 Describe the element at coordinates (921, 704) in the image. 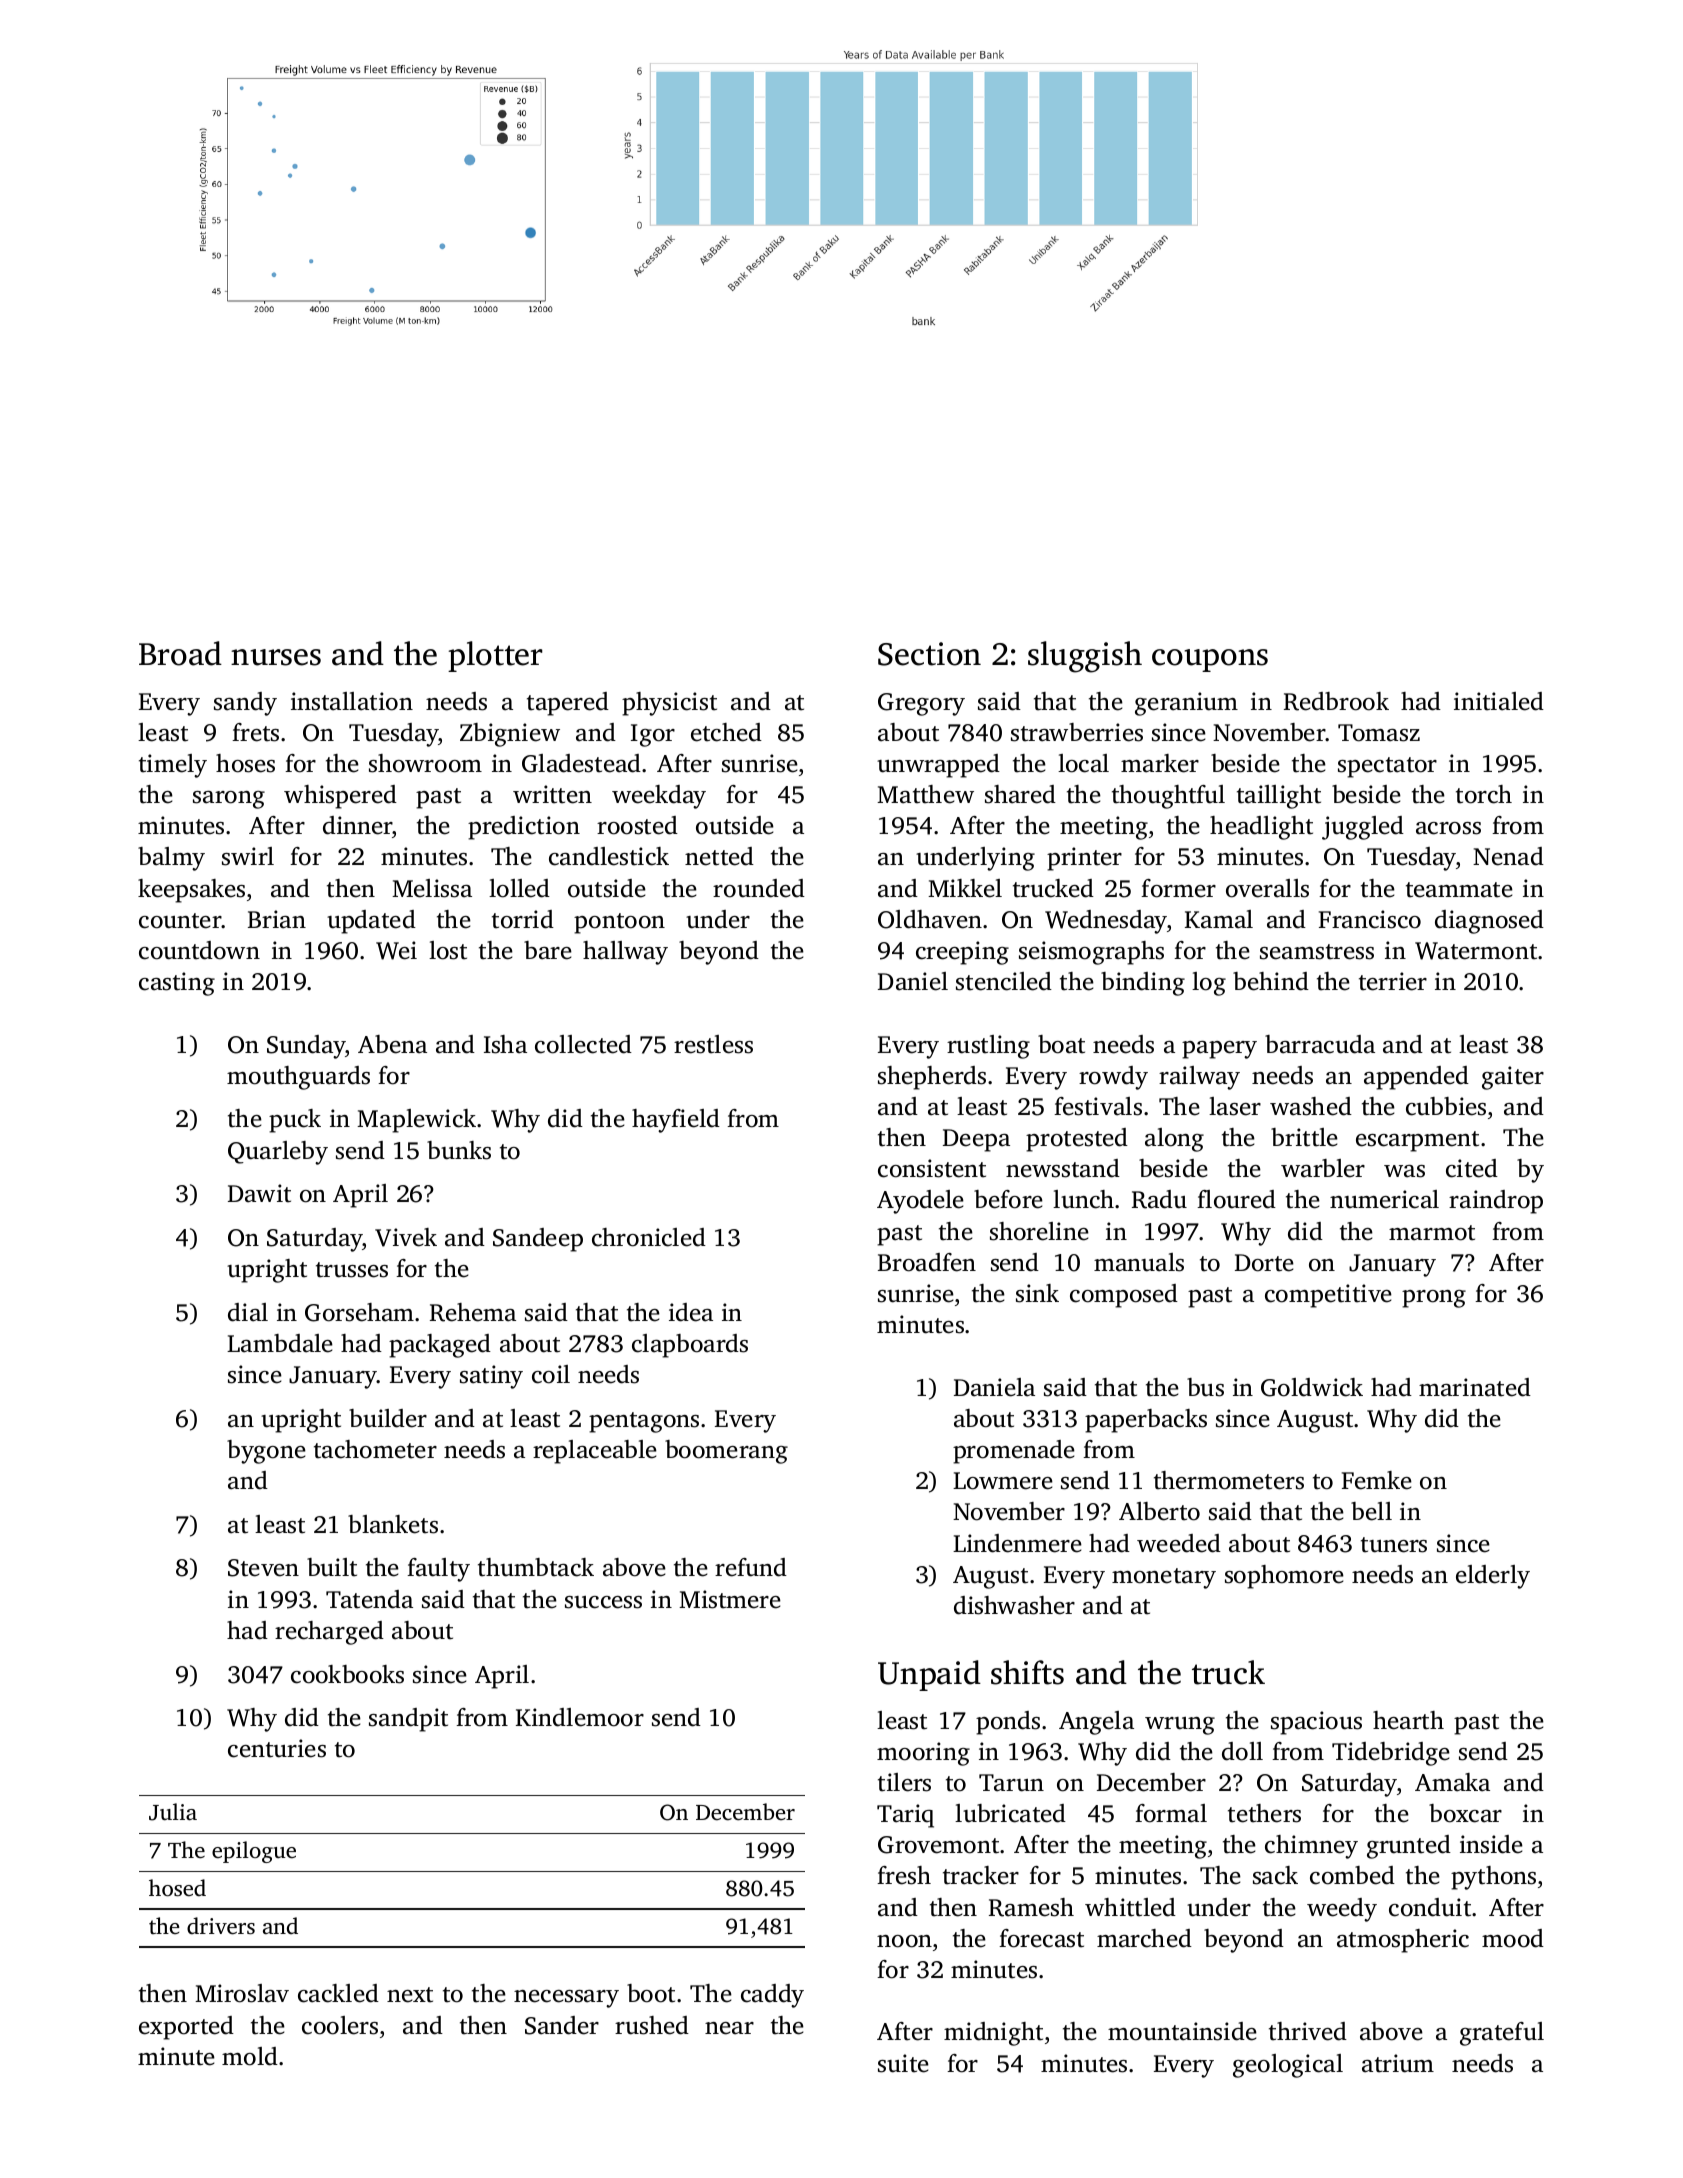

I see `Gregory` at that location.
